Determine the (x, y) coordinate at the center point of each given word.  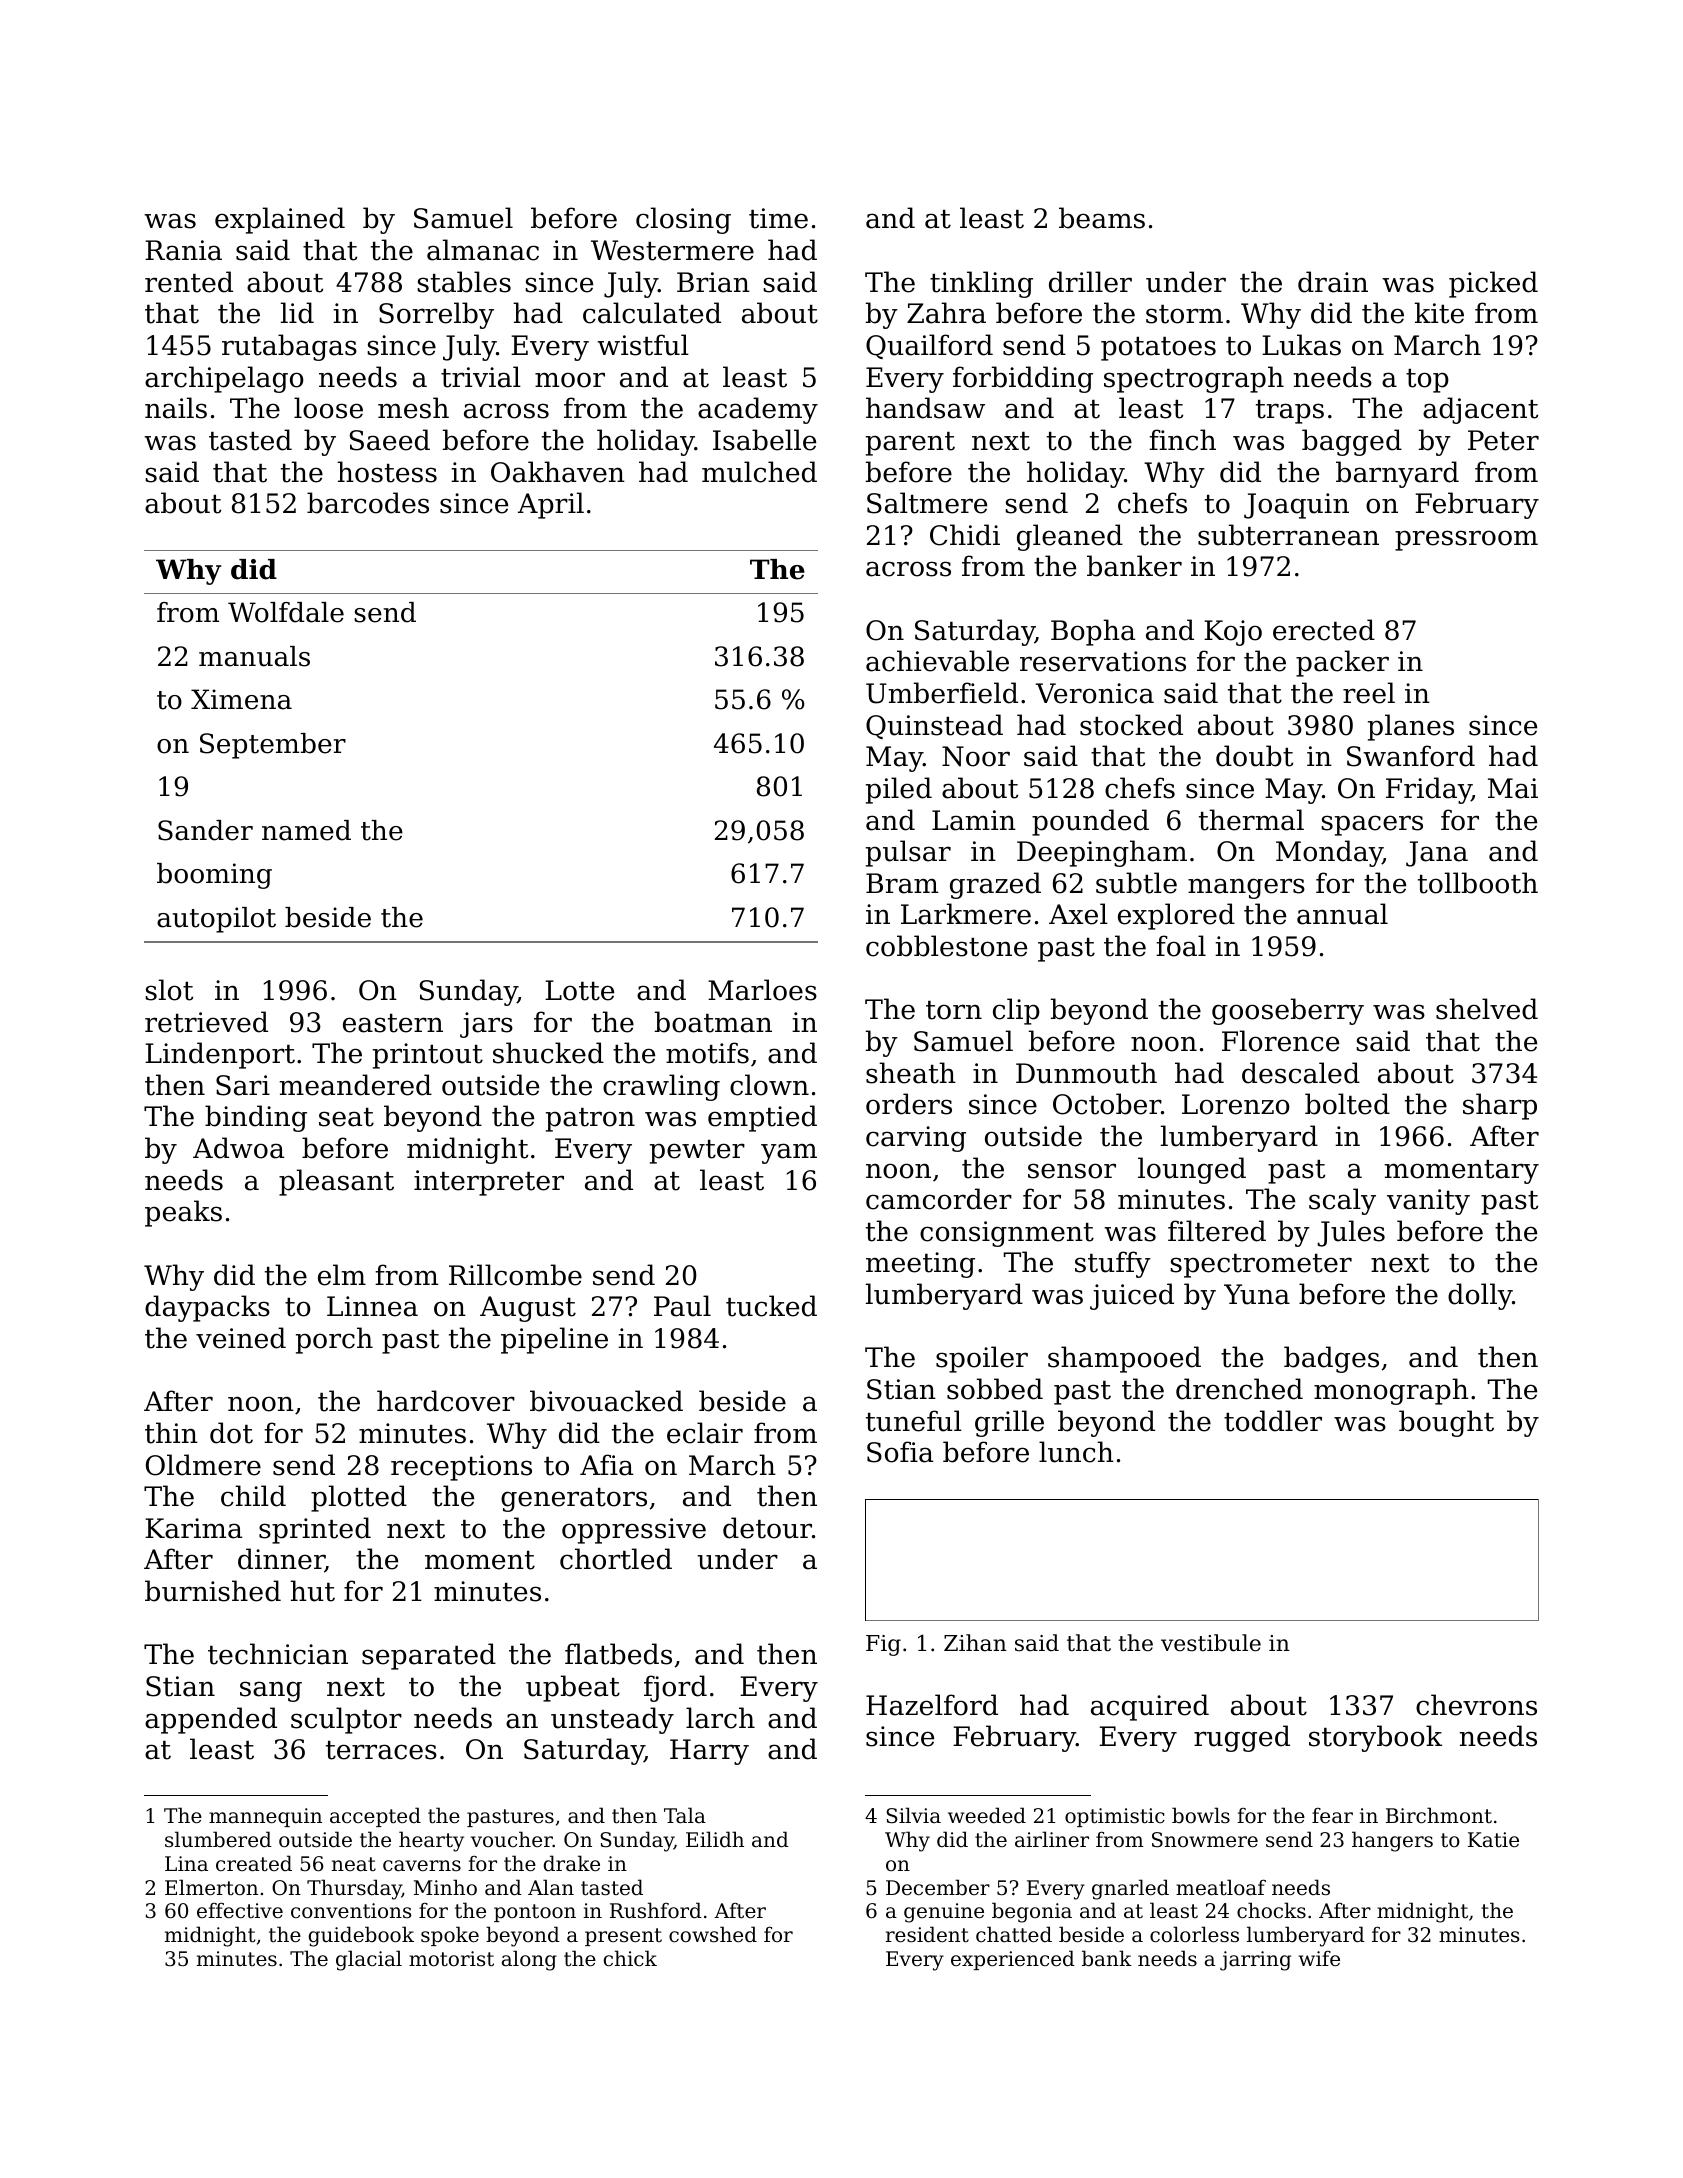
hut (312, 1591)
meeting (920, 1265)
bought (1446, 1423)
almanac (483, 250)
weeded (987, 1815)
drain (1333, 282)
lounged (1192, 1170)
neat (354, 1864)
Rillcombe (515, 1275)
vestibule (1211, 1643)
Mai (1513, 788)
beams (1102, 218)
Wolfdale (286, 612)
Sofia (900, 1452)
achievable (937, 661)
